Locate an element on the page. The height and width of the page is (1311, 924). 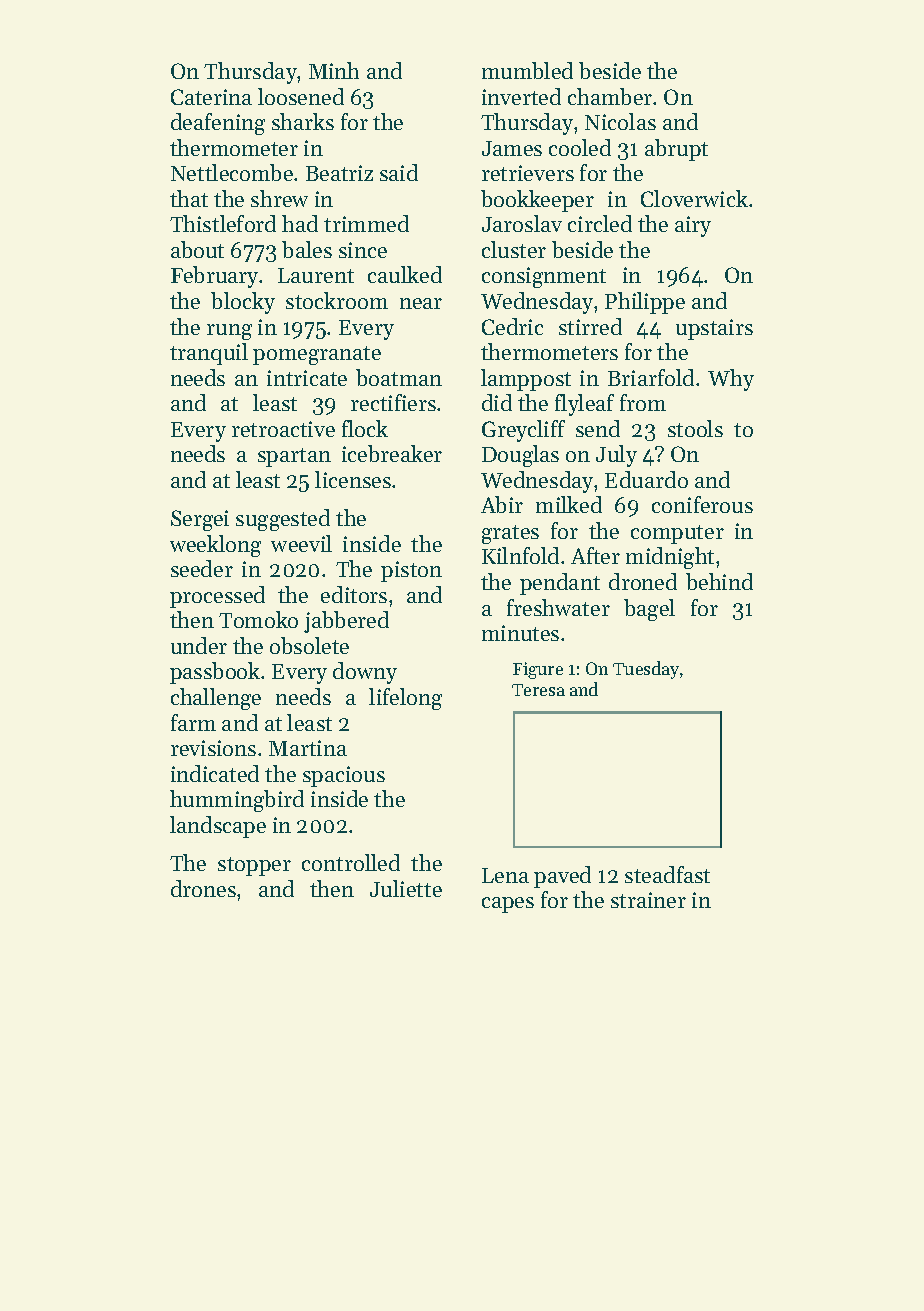
deafening is located at coordinates (218, 124).
